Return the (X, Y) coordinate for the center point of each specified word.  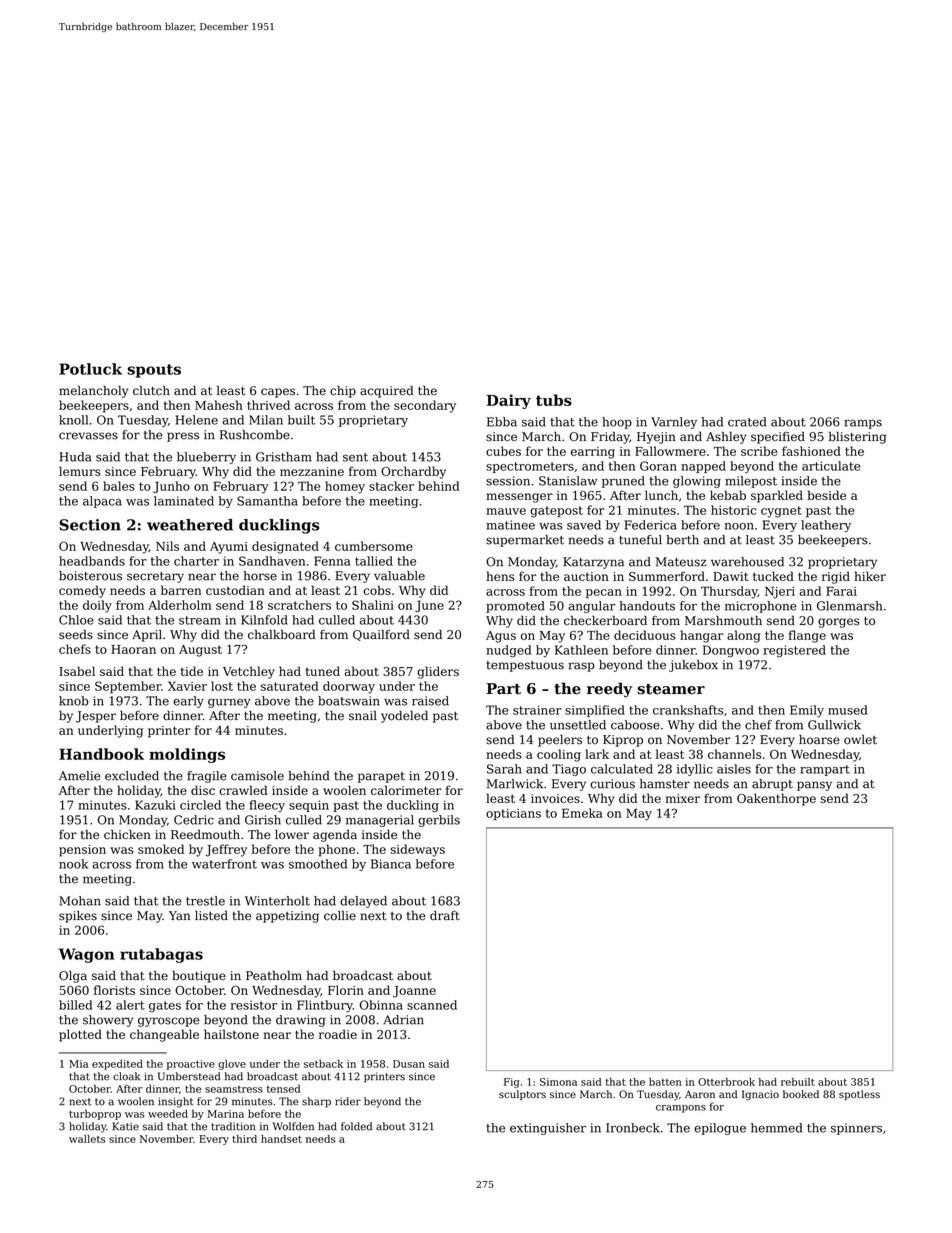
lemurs (80, 471)
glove (232, 1065)
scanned (432, 1005)
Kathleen (581, 650)
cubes (503, 451)
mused (848, 710)
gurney (229, 703)
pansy (814, 786)
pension (82, 851)
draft (445, 915)
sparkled (777, 496)
